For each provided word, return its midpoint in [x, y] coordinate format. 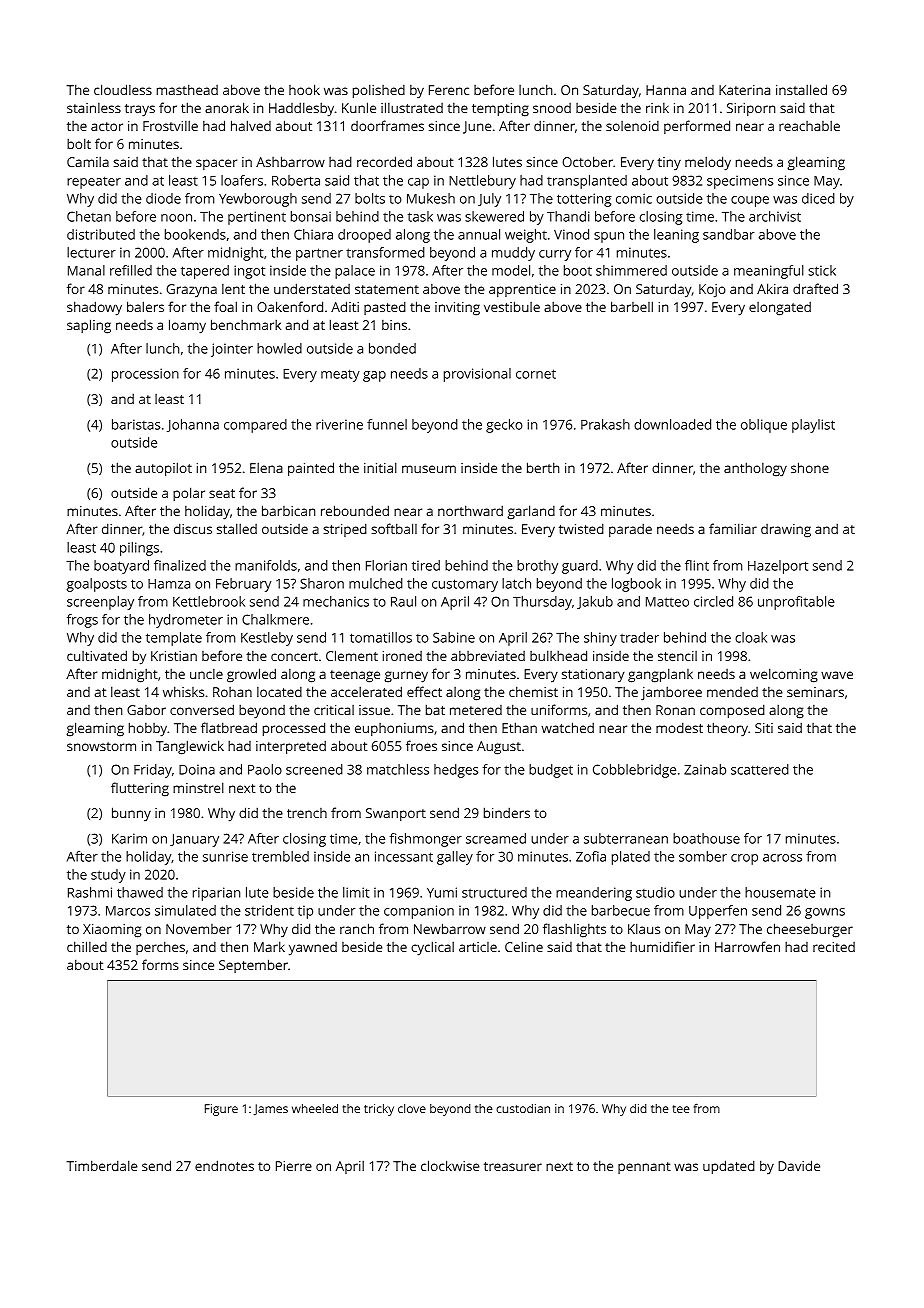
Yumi [442, 892]
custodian [523, 1108]
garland [531, 512]
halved [251, 125]
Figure [221, 1110]
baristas [136, 424]
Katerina [744, 90]
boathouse [706, 838]
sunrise [225, 856]
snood [552, 108]
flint [697, 565]
